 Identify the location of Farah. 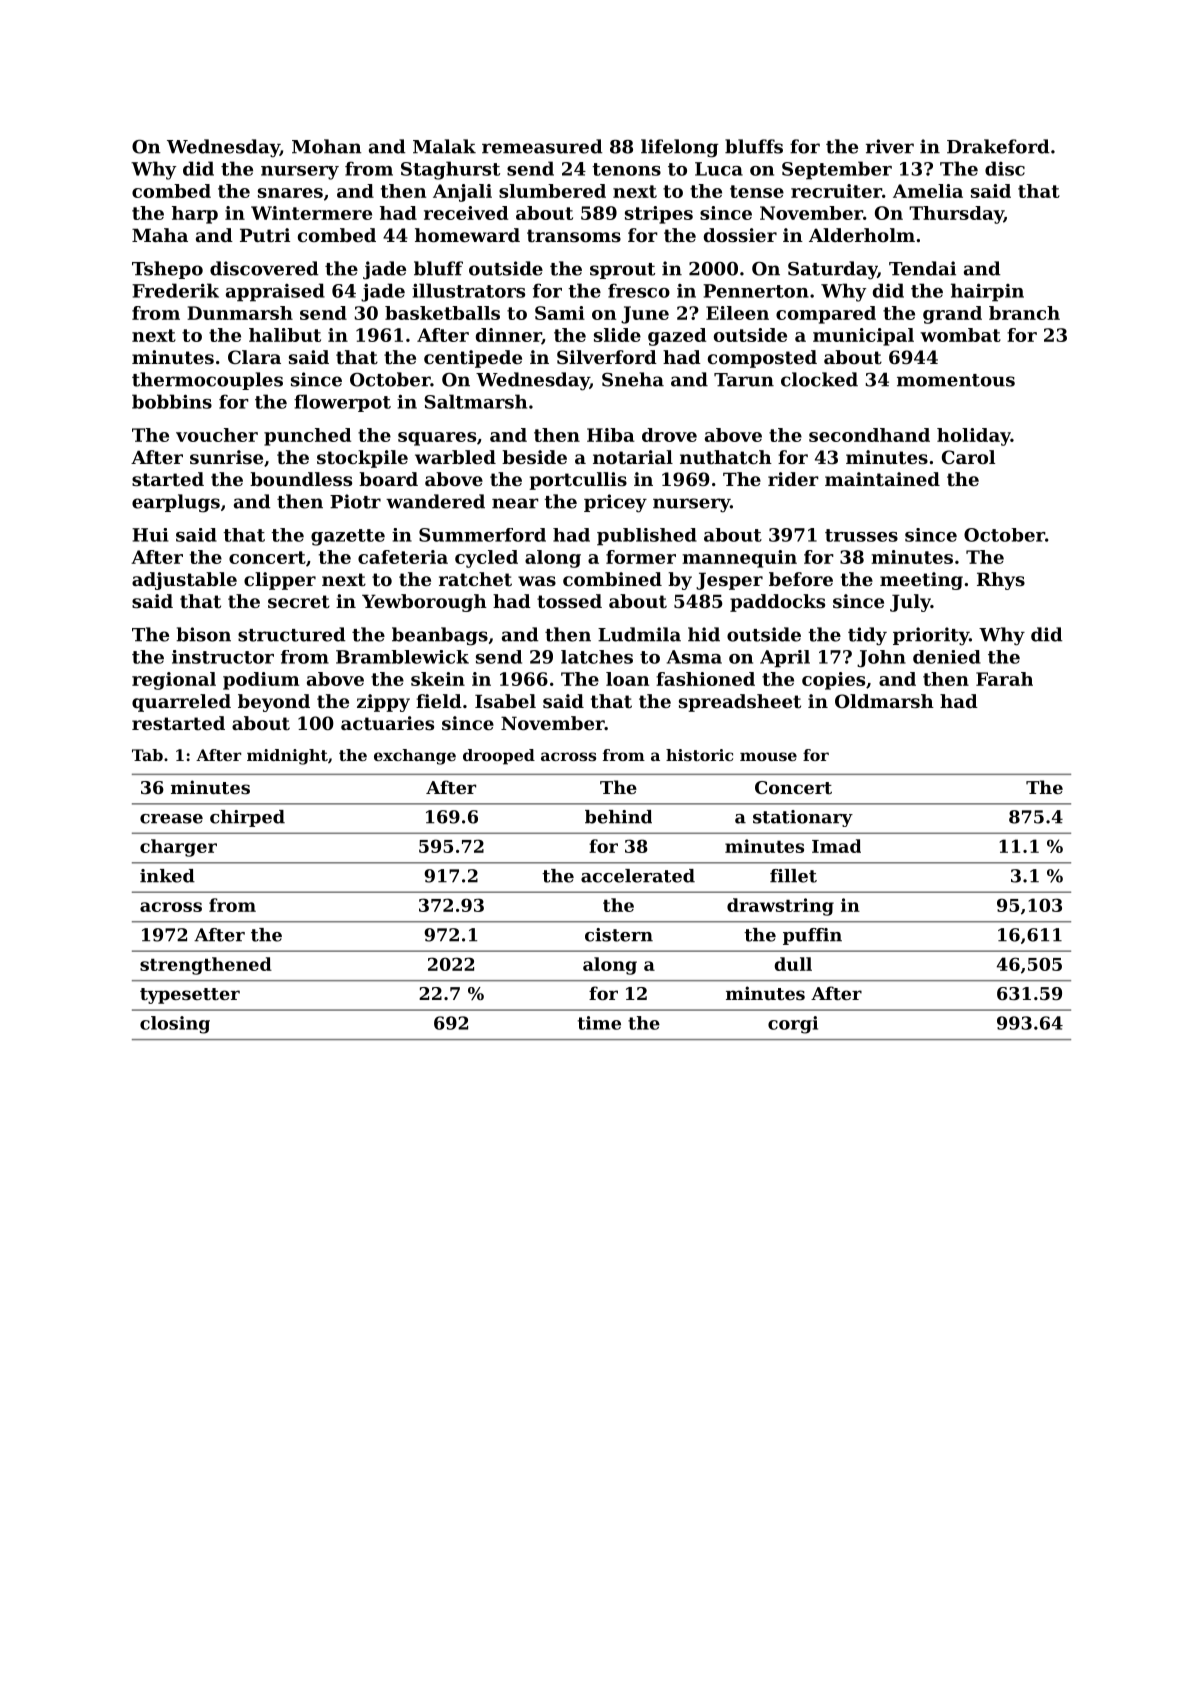
(1004, 679).
